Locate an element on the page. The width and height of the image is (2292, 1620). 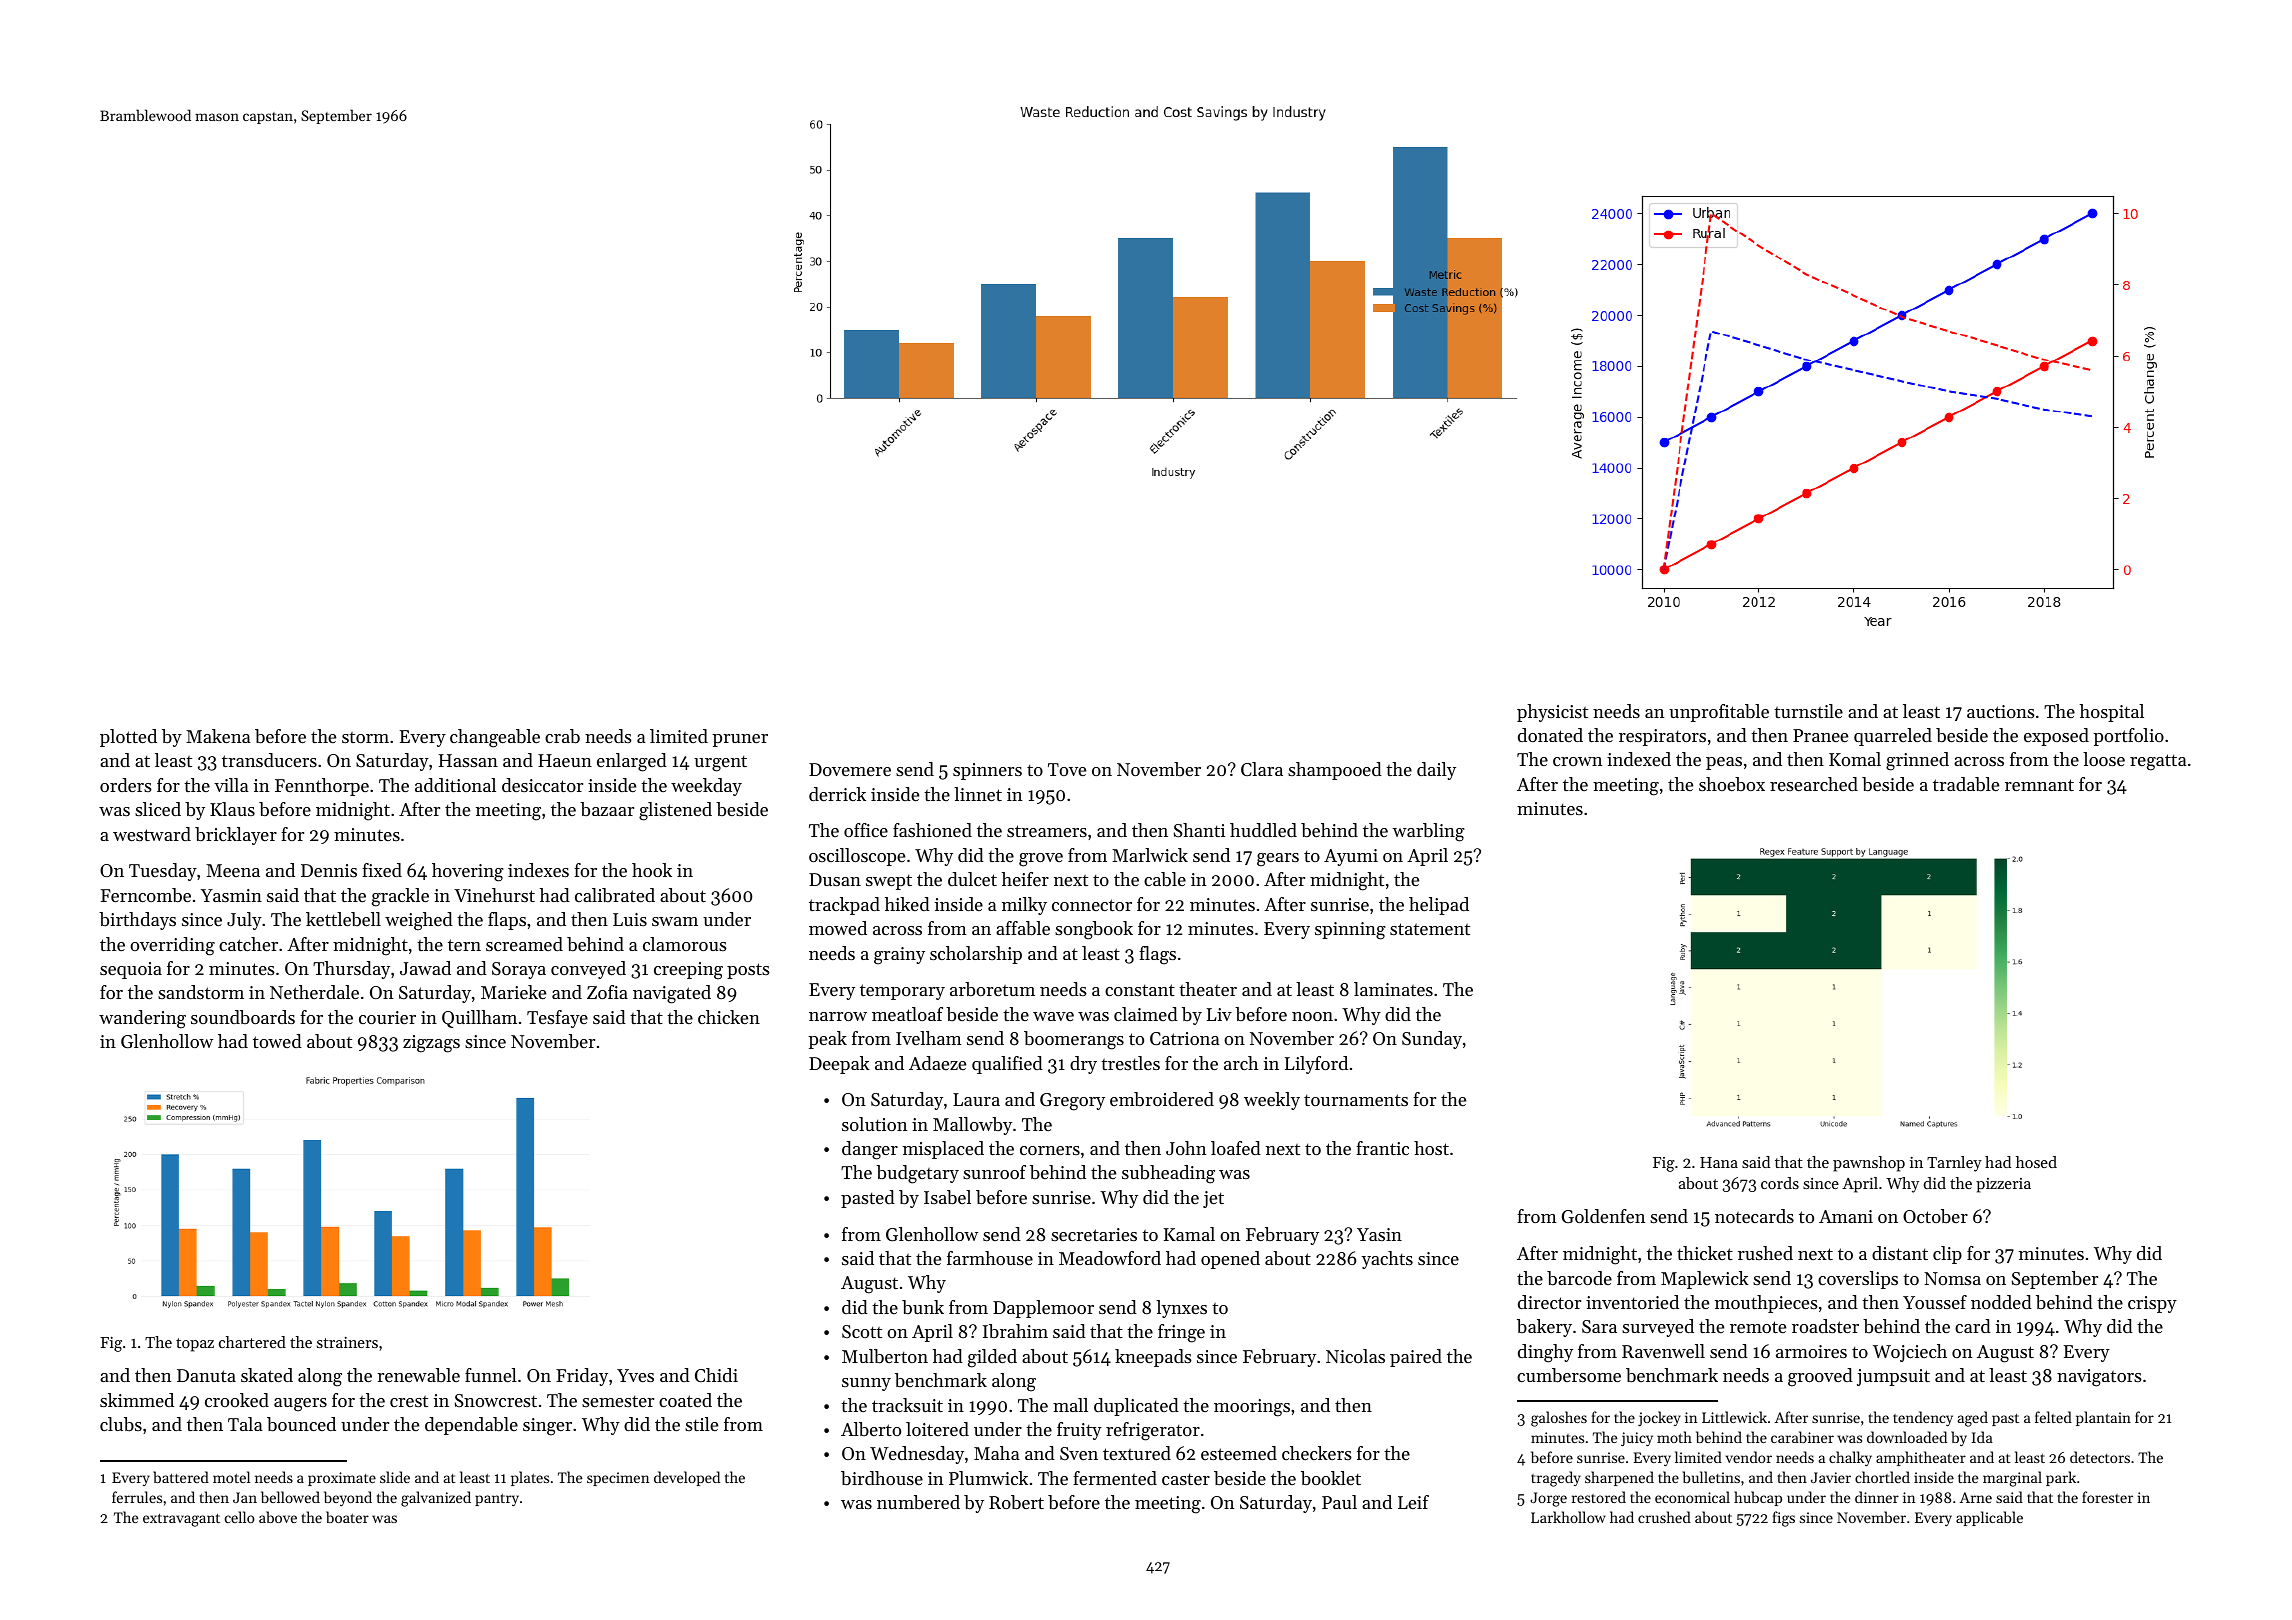
sequoia is located at coordinates (131, 970).
